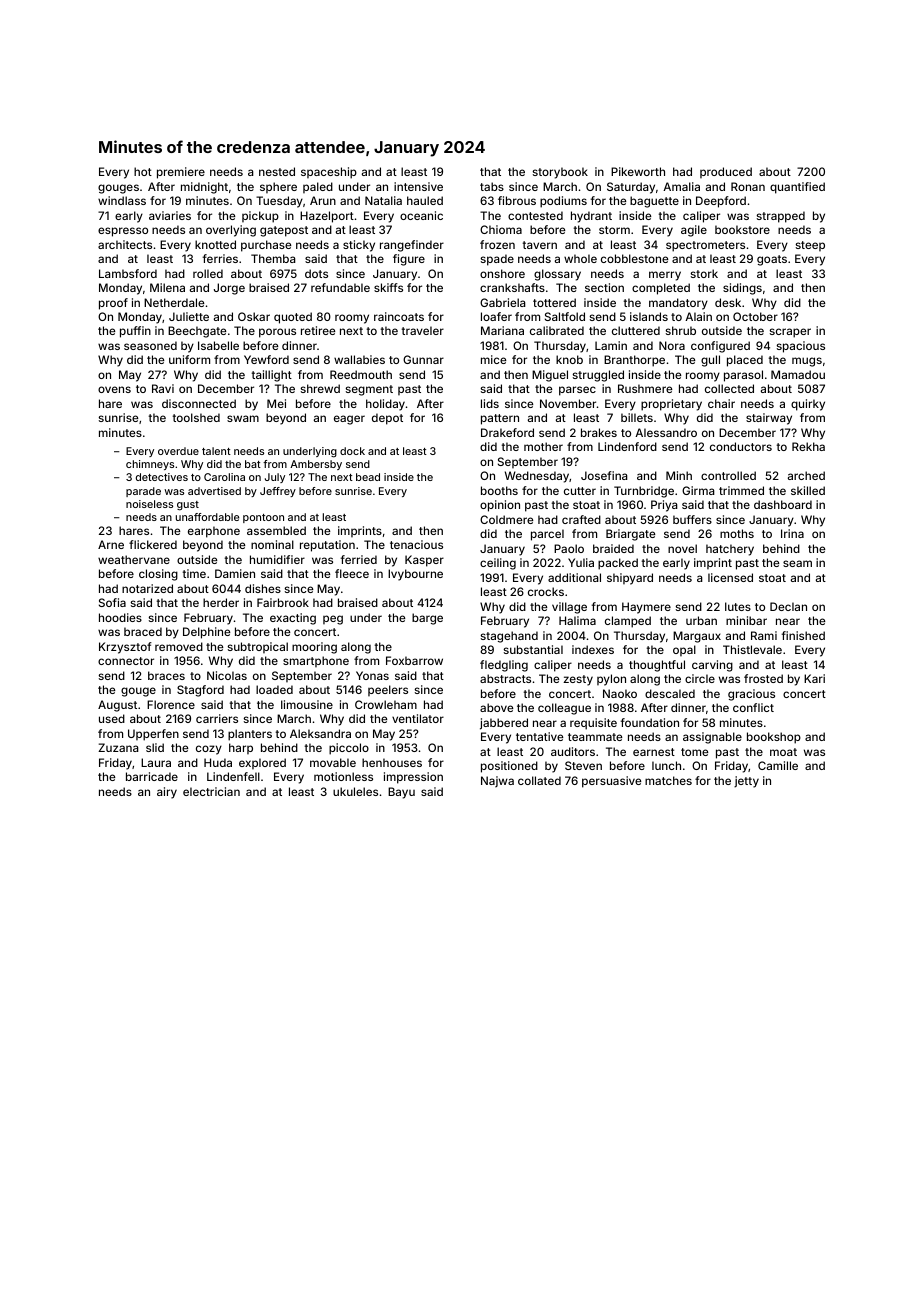 This document has width=924, height=1314. What do you see at coordinates (613, 548) in the document?
I see `braided` at bounding box center [613, 548].
